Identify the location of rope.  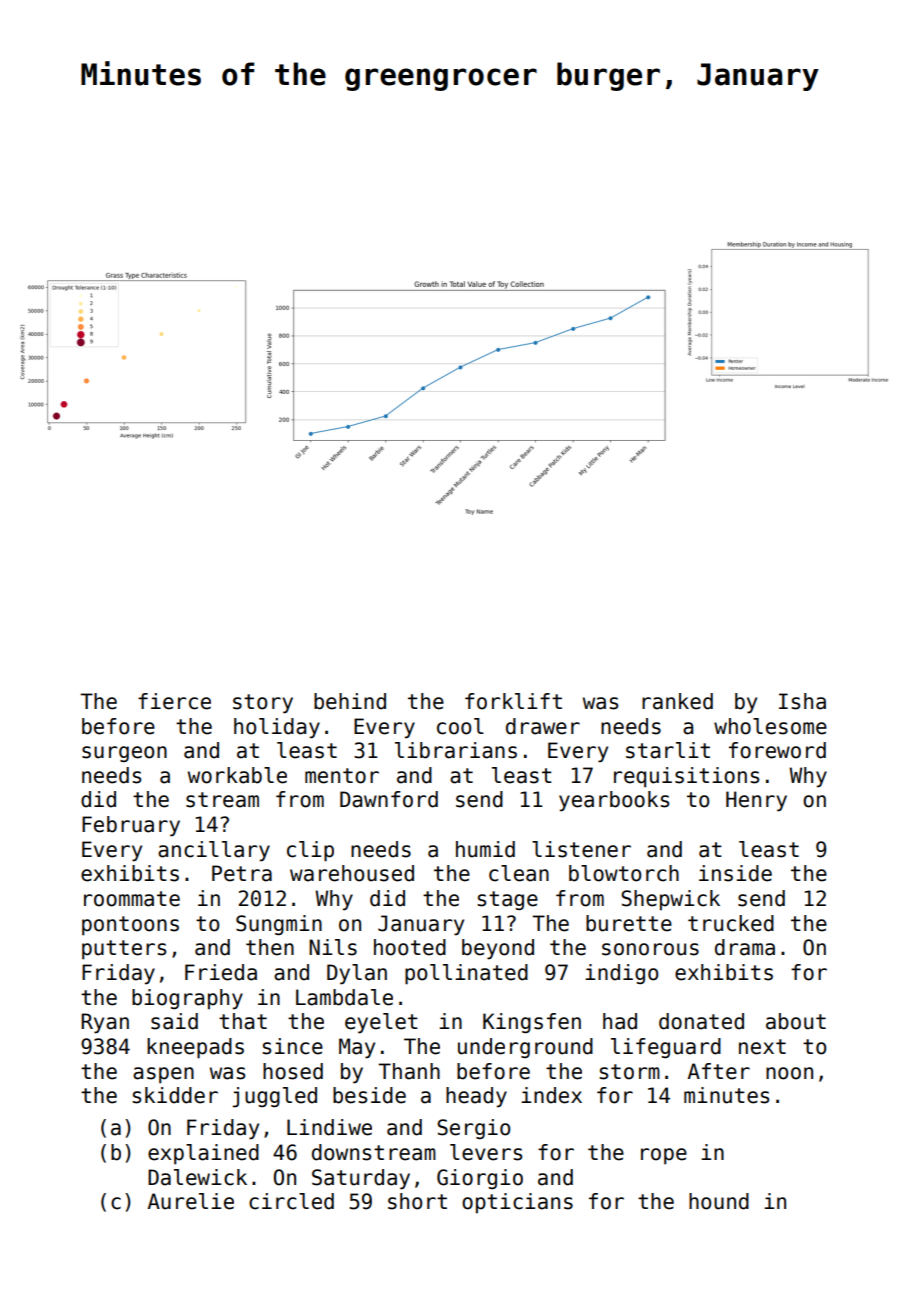
(664, 1156).
